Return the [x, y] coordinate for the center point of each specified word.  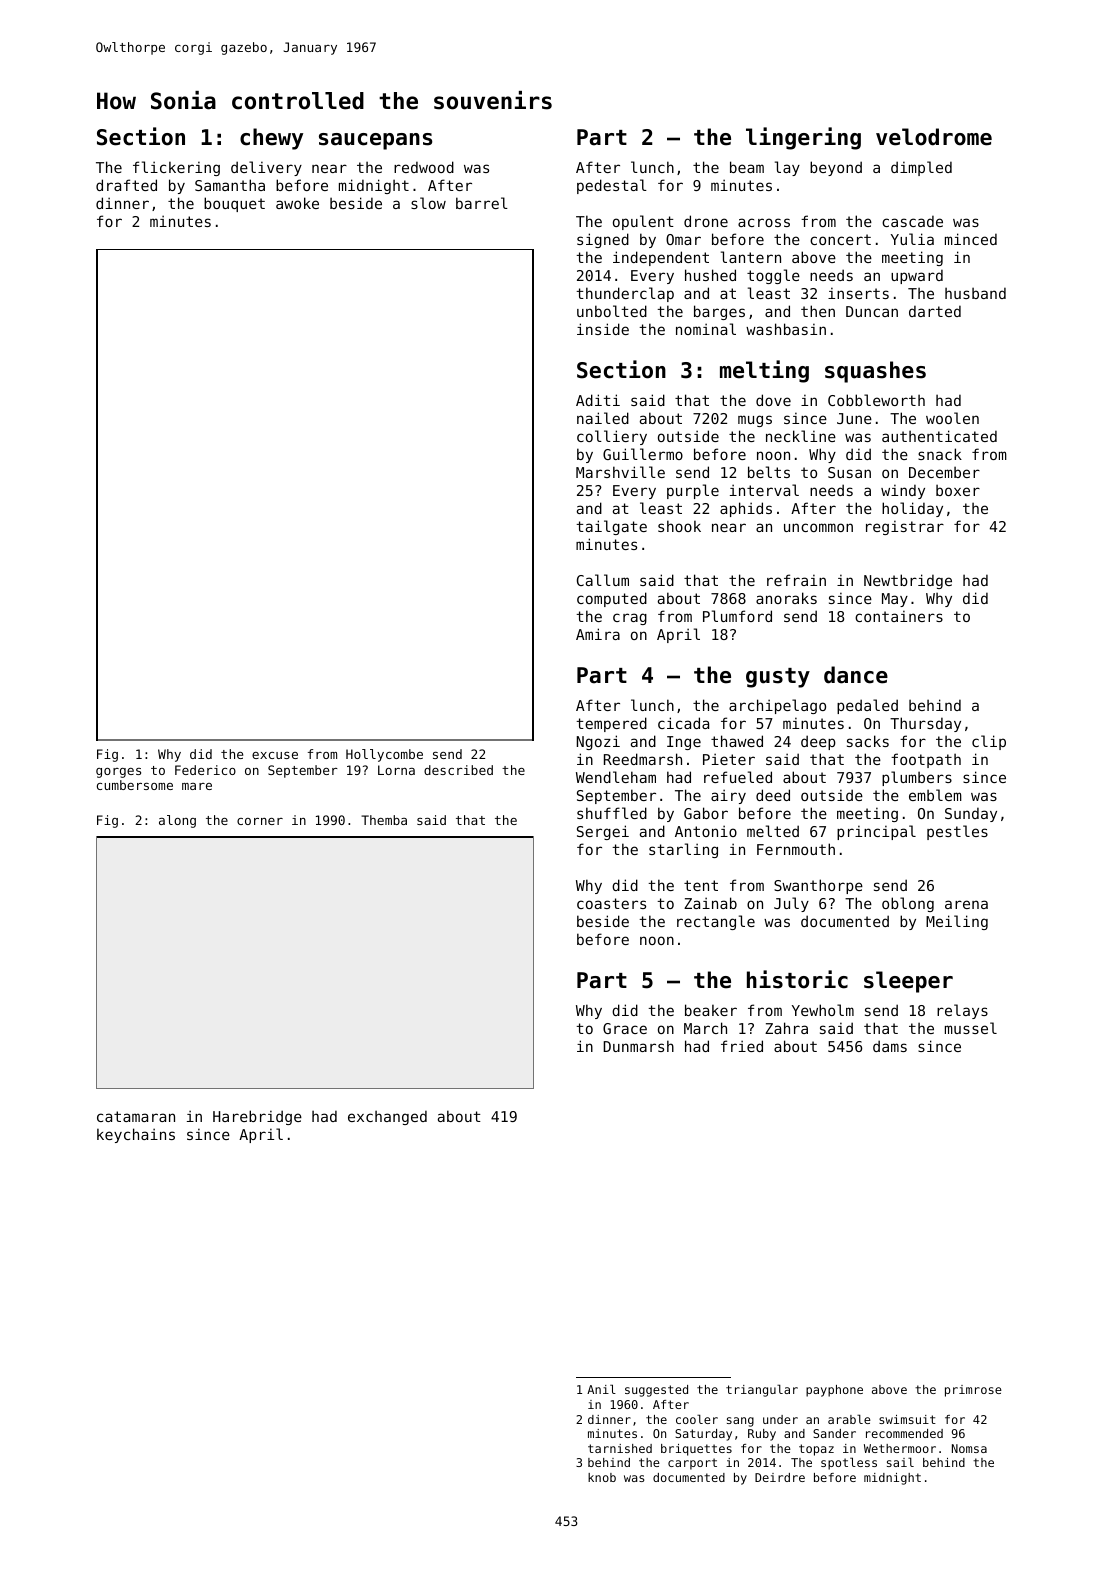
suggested [656, 1391]
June [854, 418]
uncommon [818, 527]
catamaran [136, 1116]
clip [989, 742]
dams [890, 1046]
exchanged [387, 1117]
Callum [603, 580]
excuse [275, 755]
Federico [205, 770]
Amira [598, 634]
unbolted [612, 311]
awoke [297, 203]
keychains [136, 1135]
